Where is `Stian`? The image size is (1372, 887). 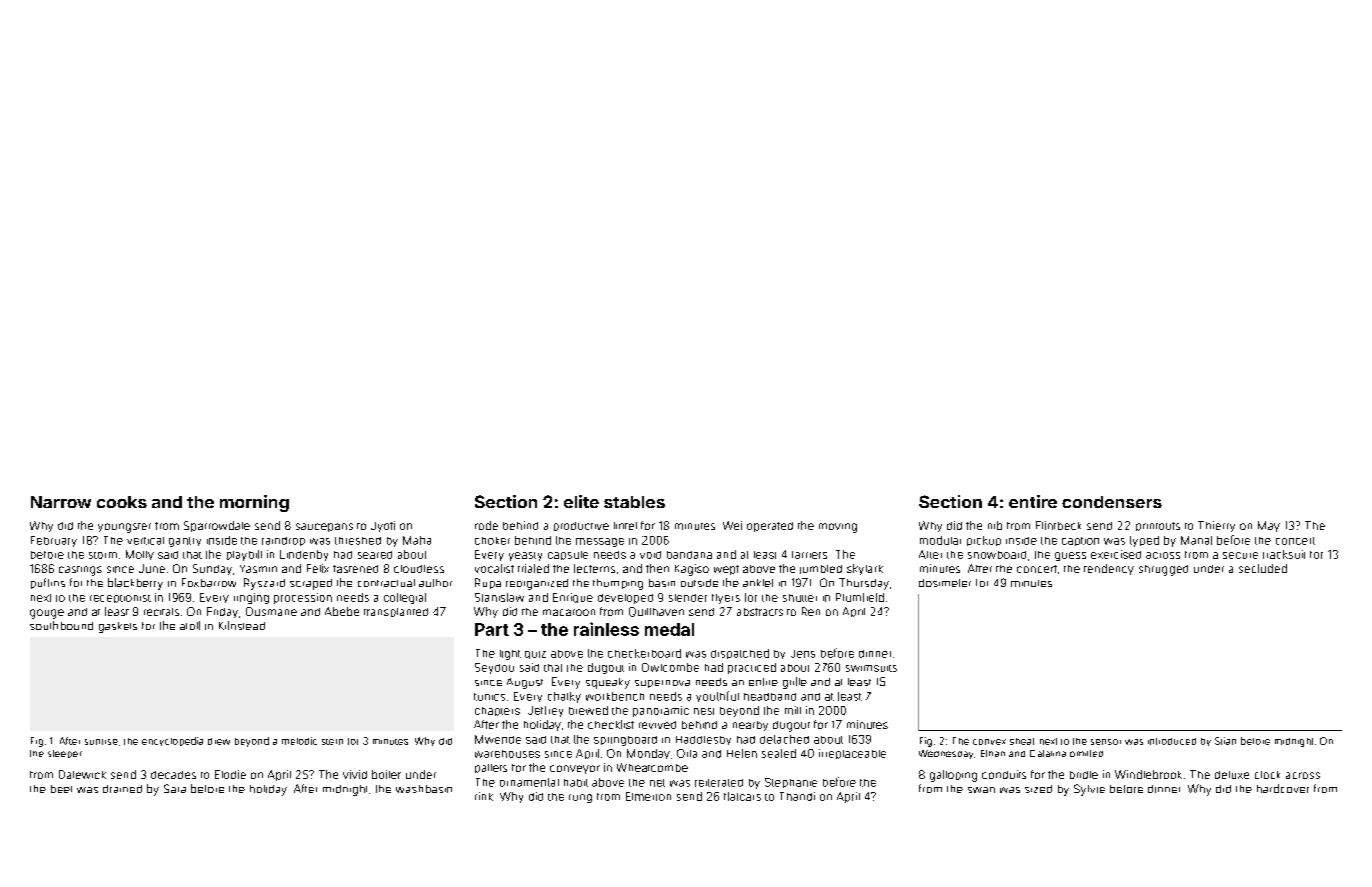
Stian is located at coordinates (1225, 741).
